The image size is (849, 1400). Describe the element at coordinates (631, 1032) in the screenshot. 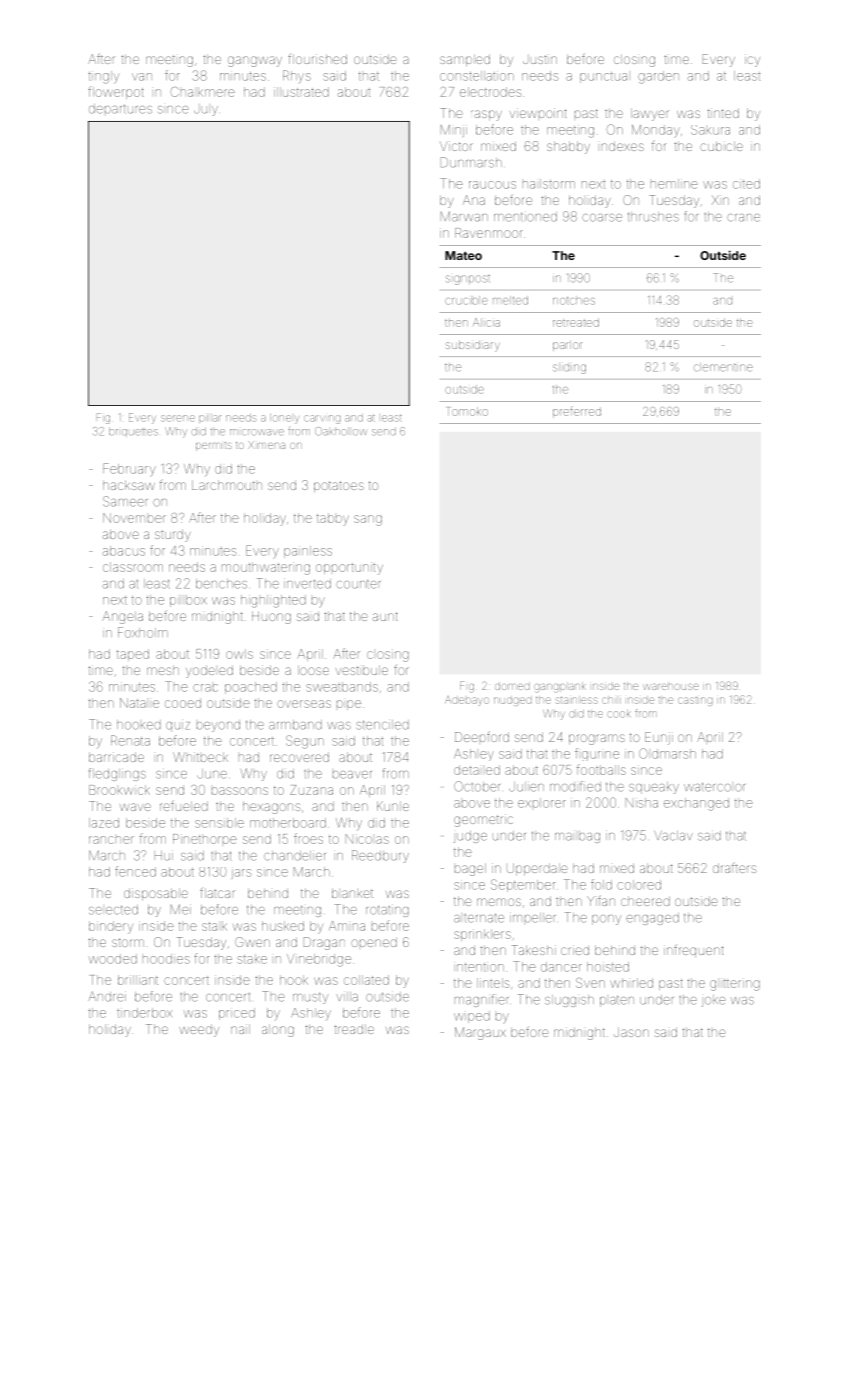

I see `Jason` at that location.
